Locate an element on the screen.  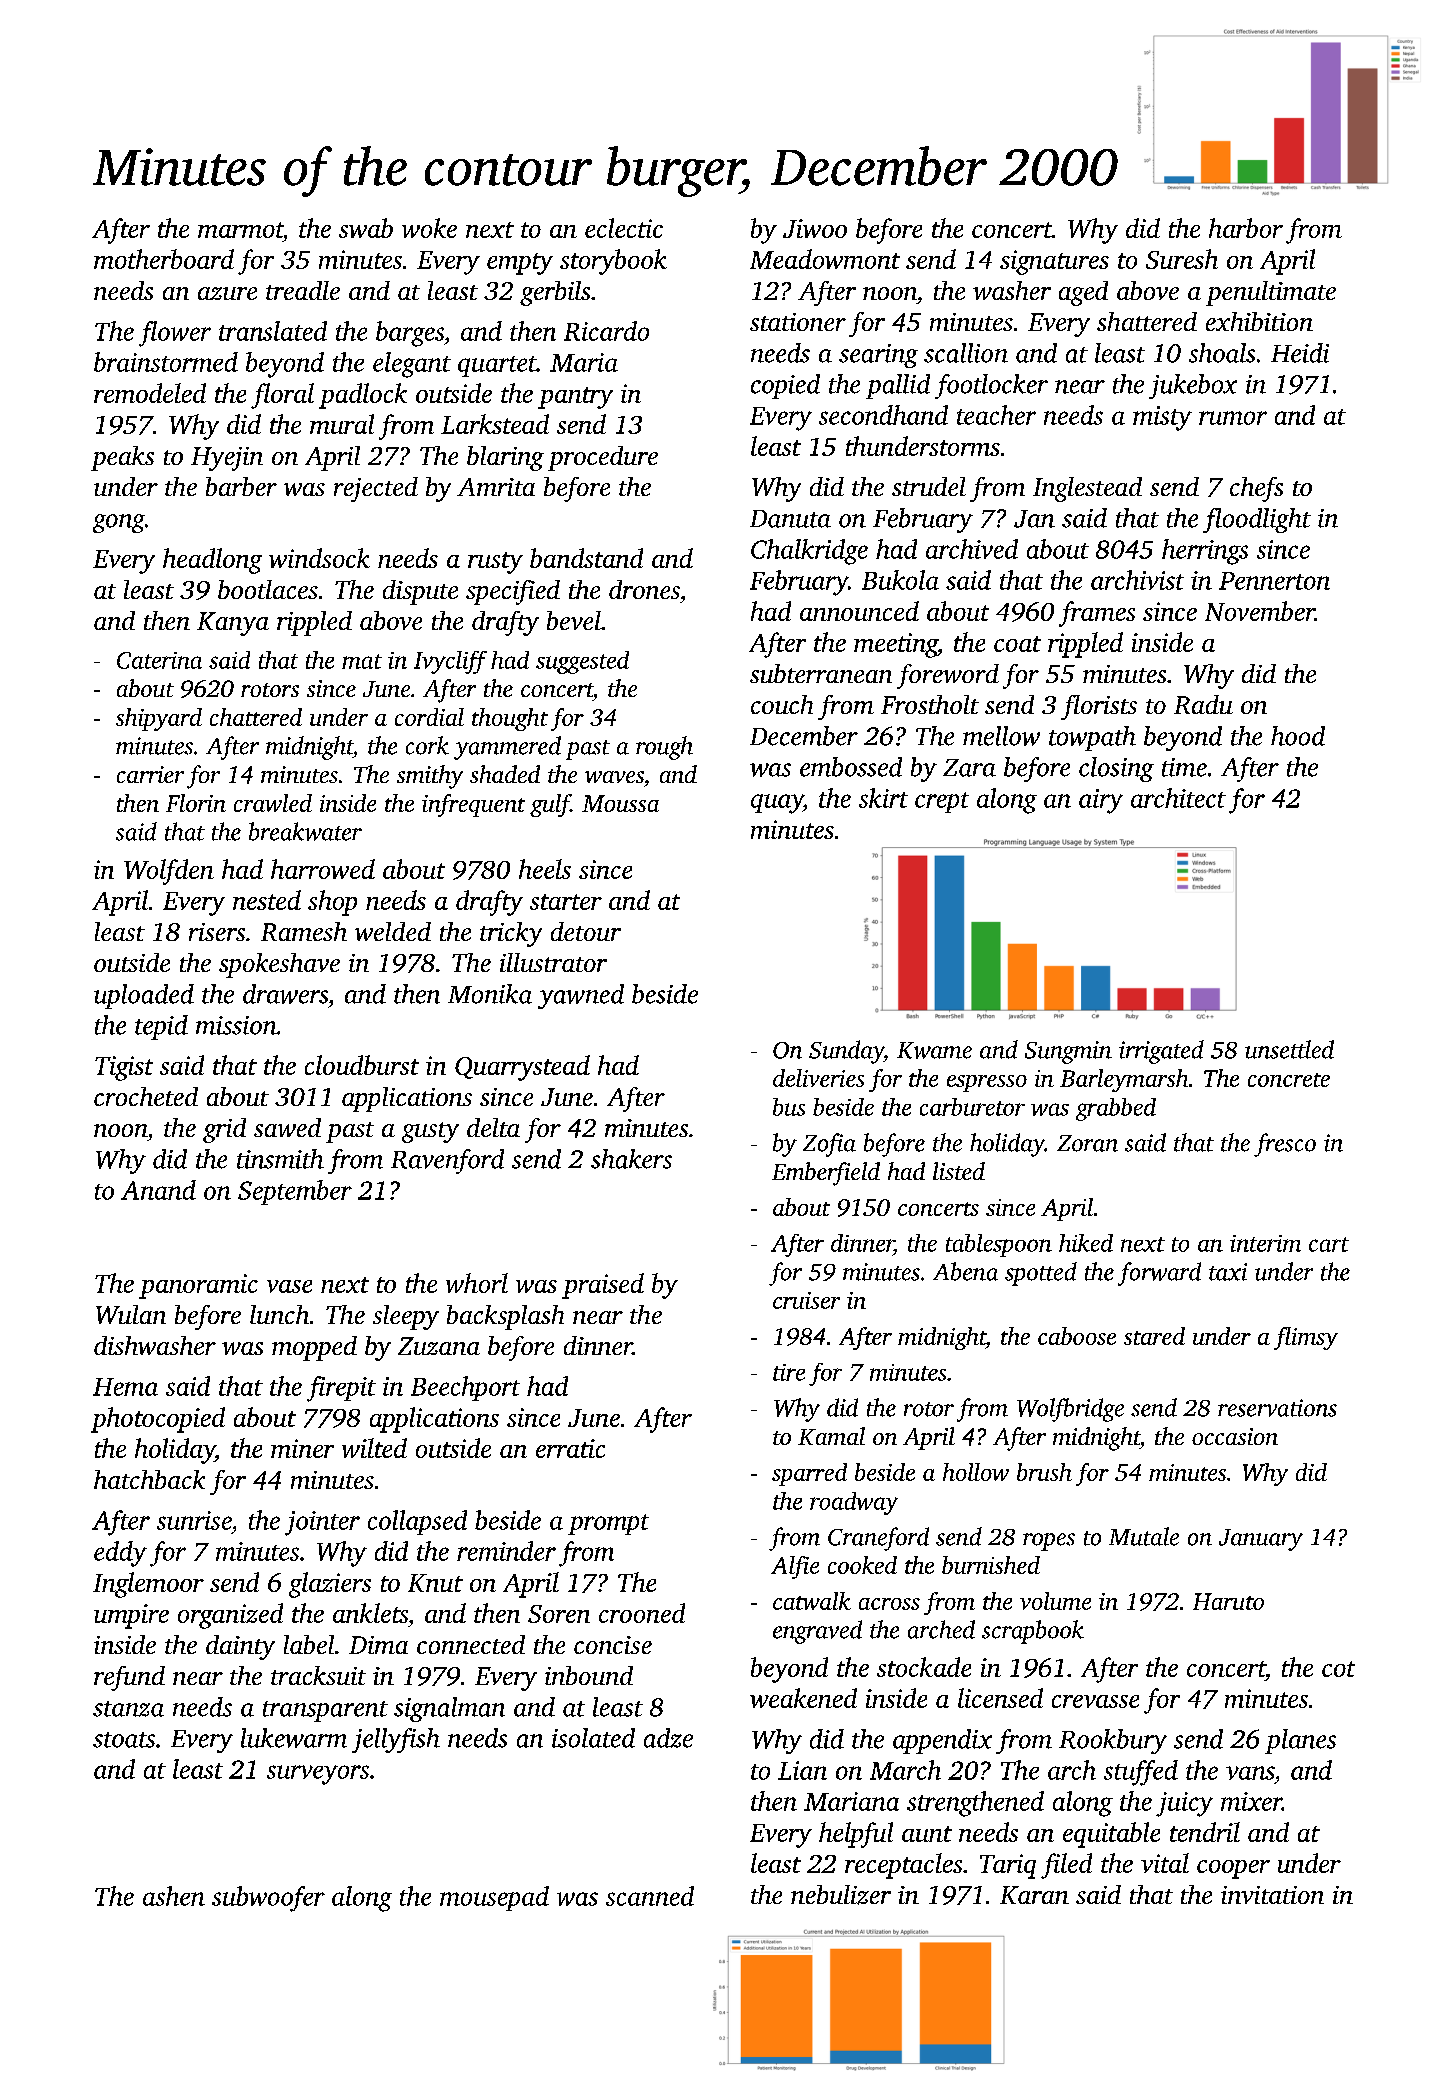
strudel is located at coordinates (929, 486).
